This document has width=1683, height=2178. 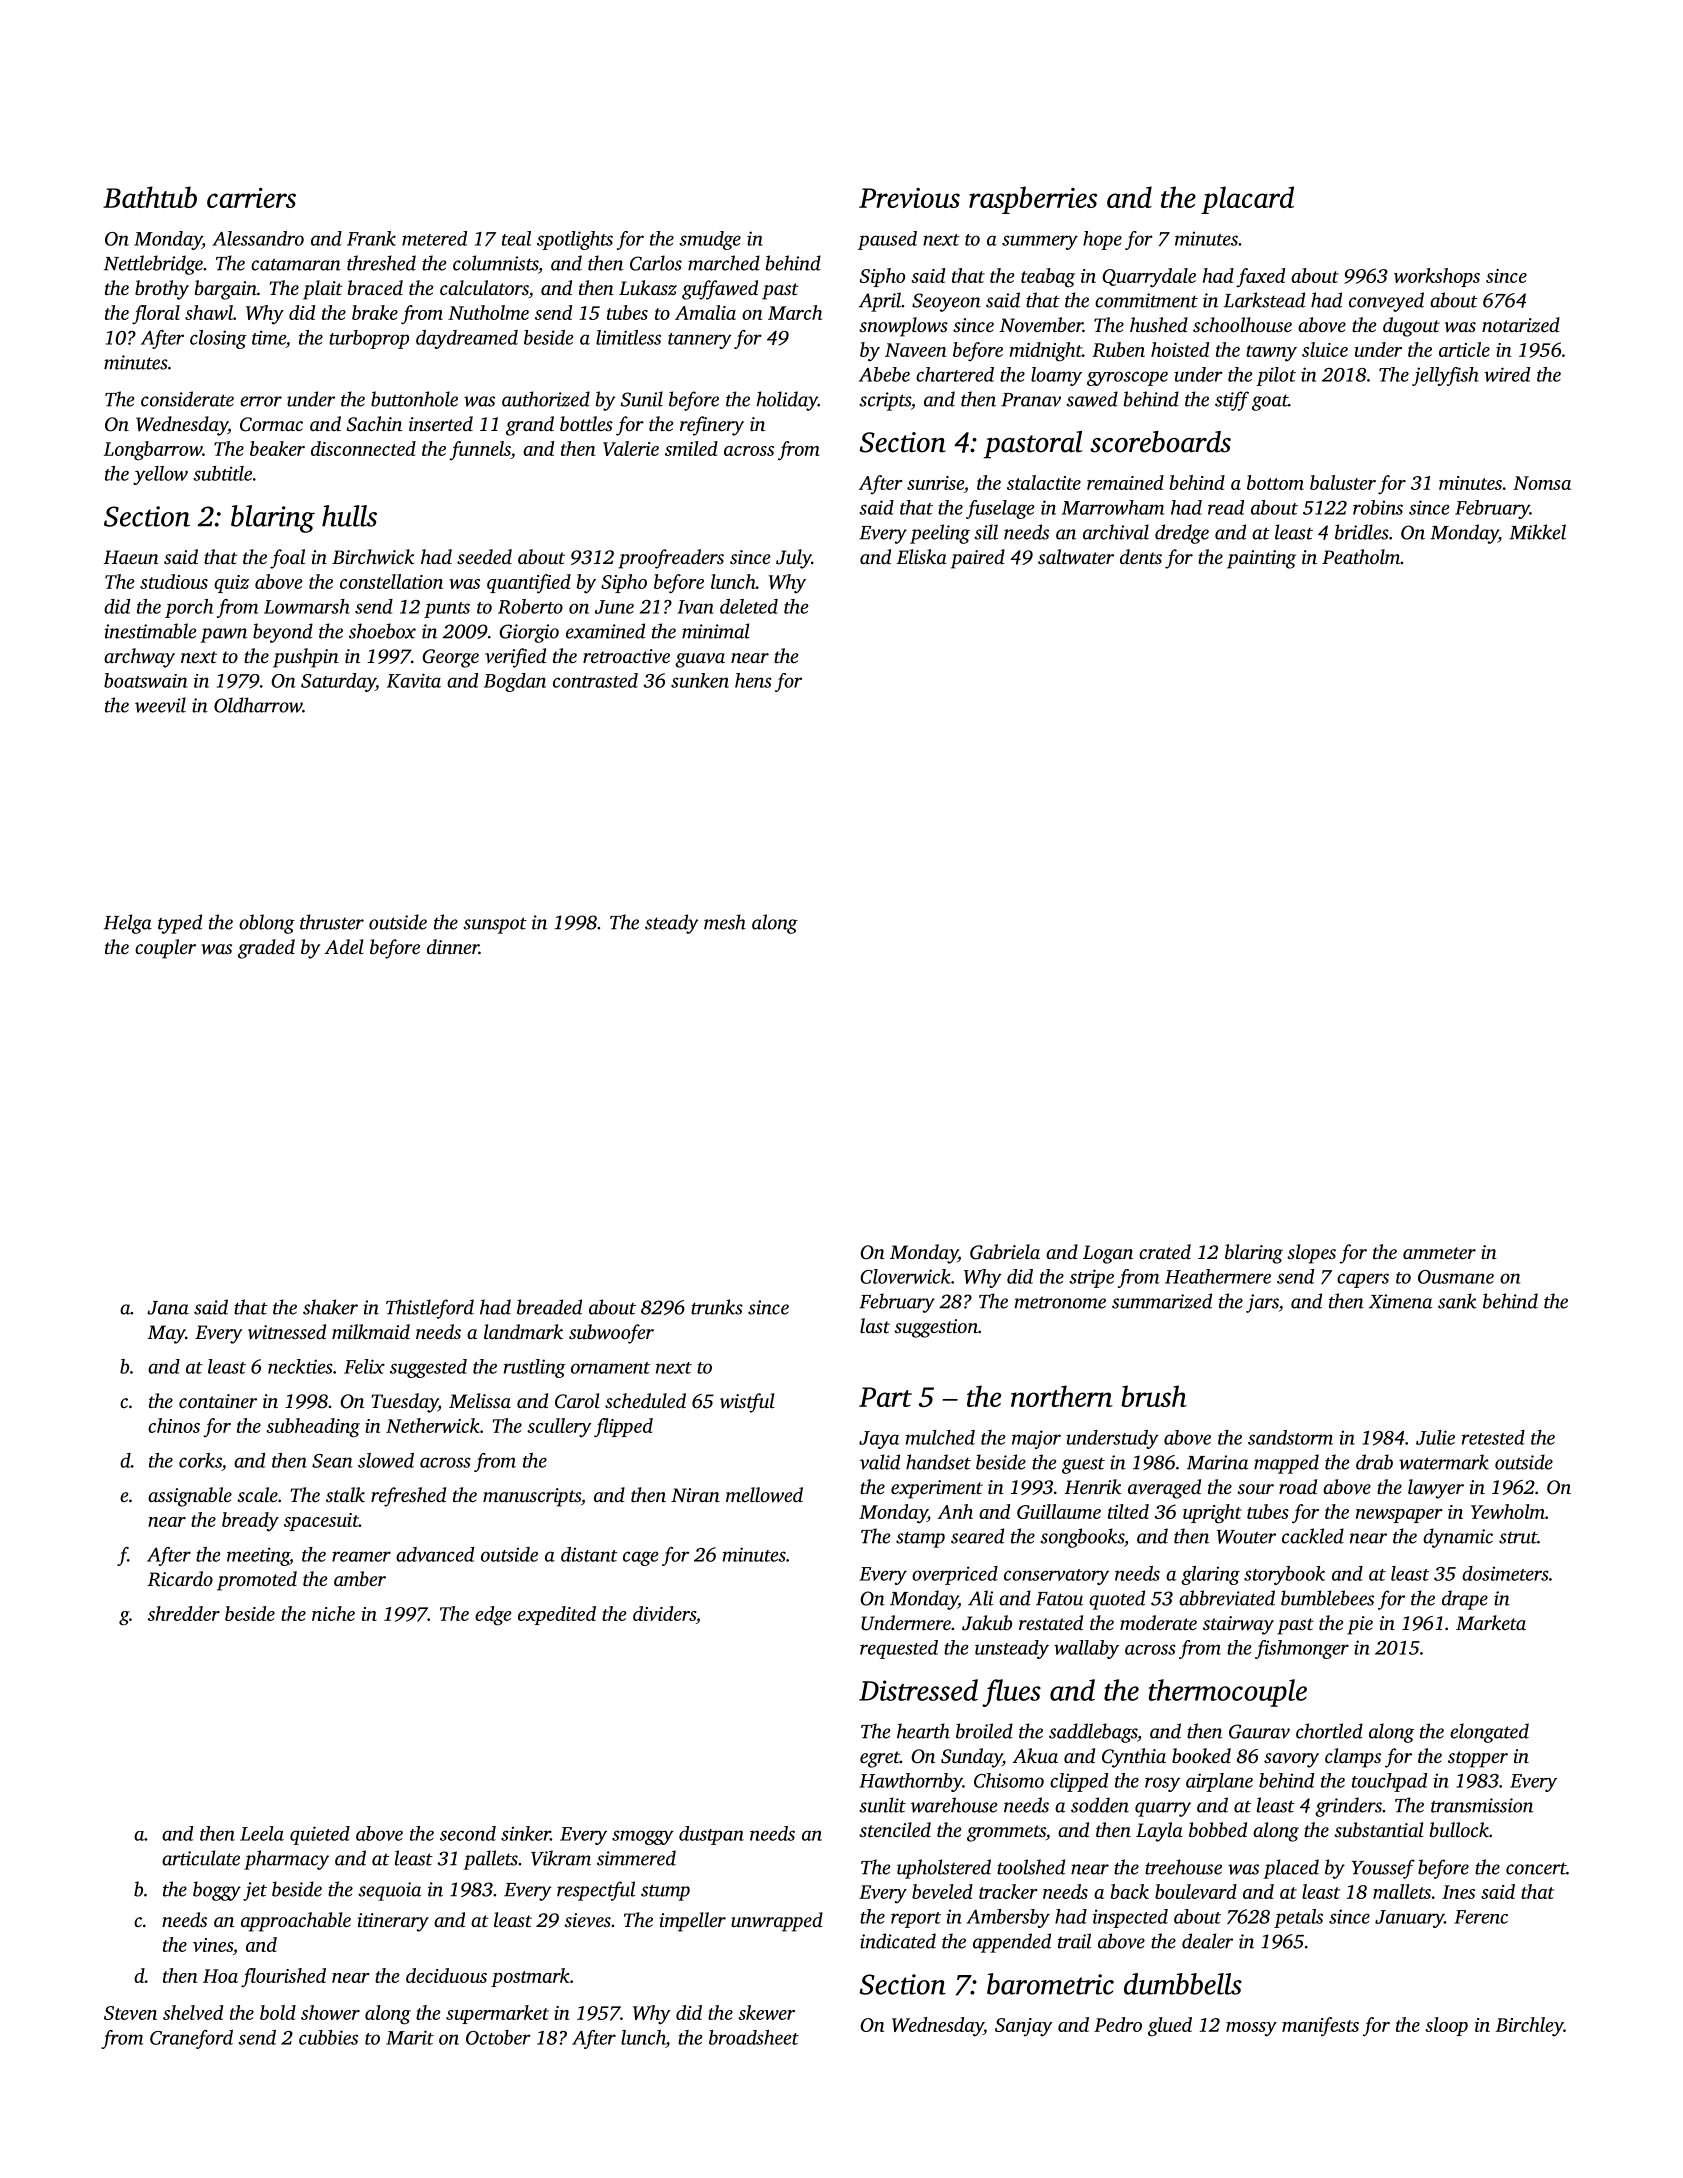 What do you see at coordinates (1024, 2027) in the document?
I see `Sanjay` at bounding box center [1024, 2027].
